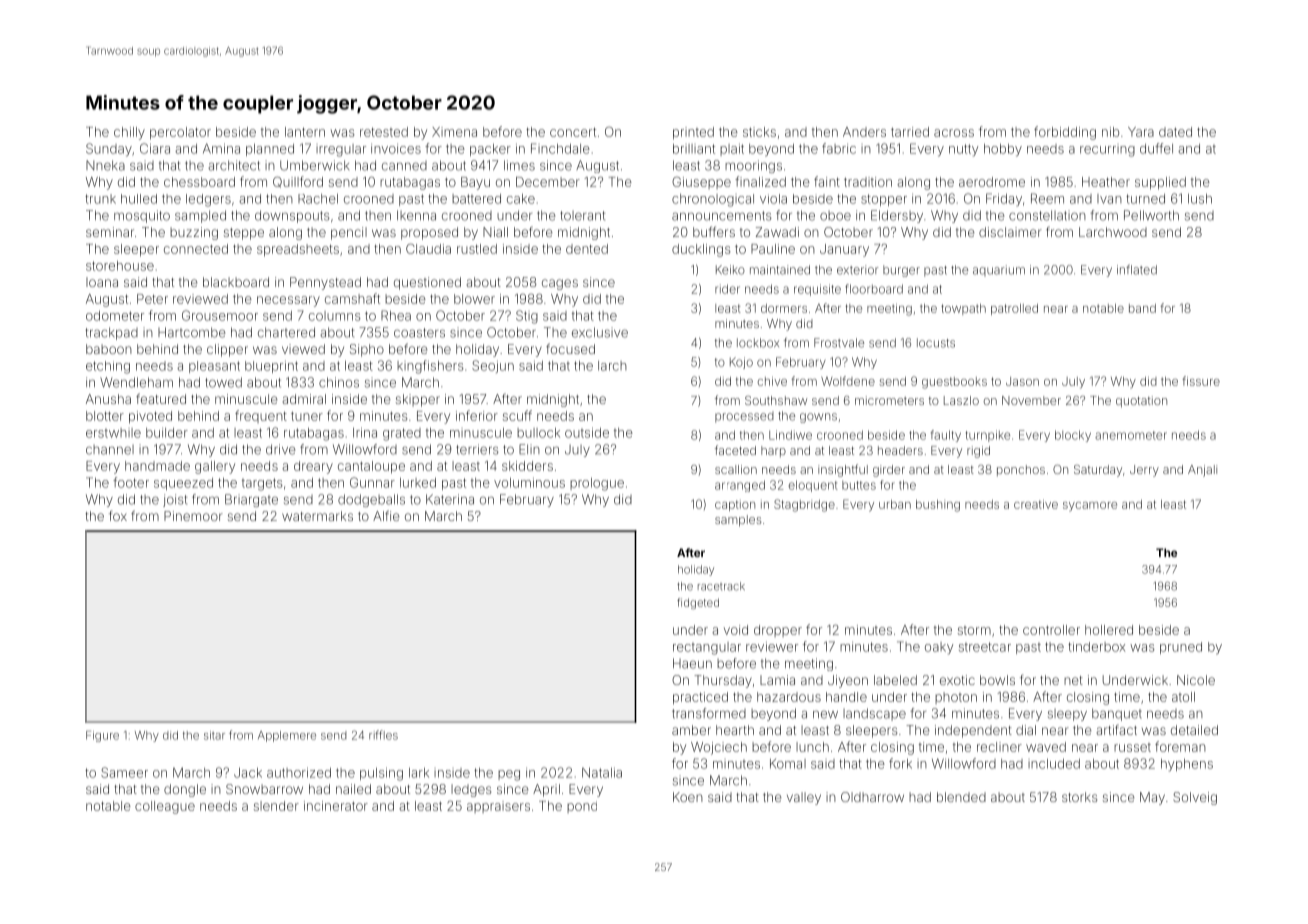 Image resolution: width=1308 pixels, height=924 pixels. Describe the element at coordinates (1142, 308) in the page. I see `band` at that location.
